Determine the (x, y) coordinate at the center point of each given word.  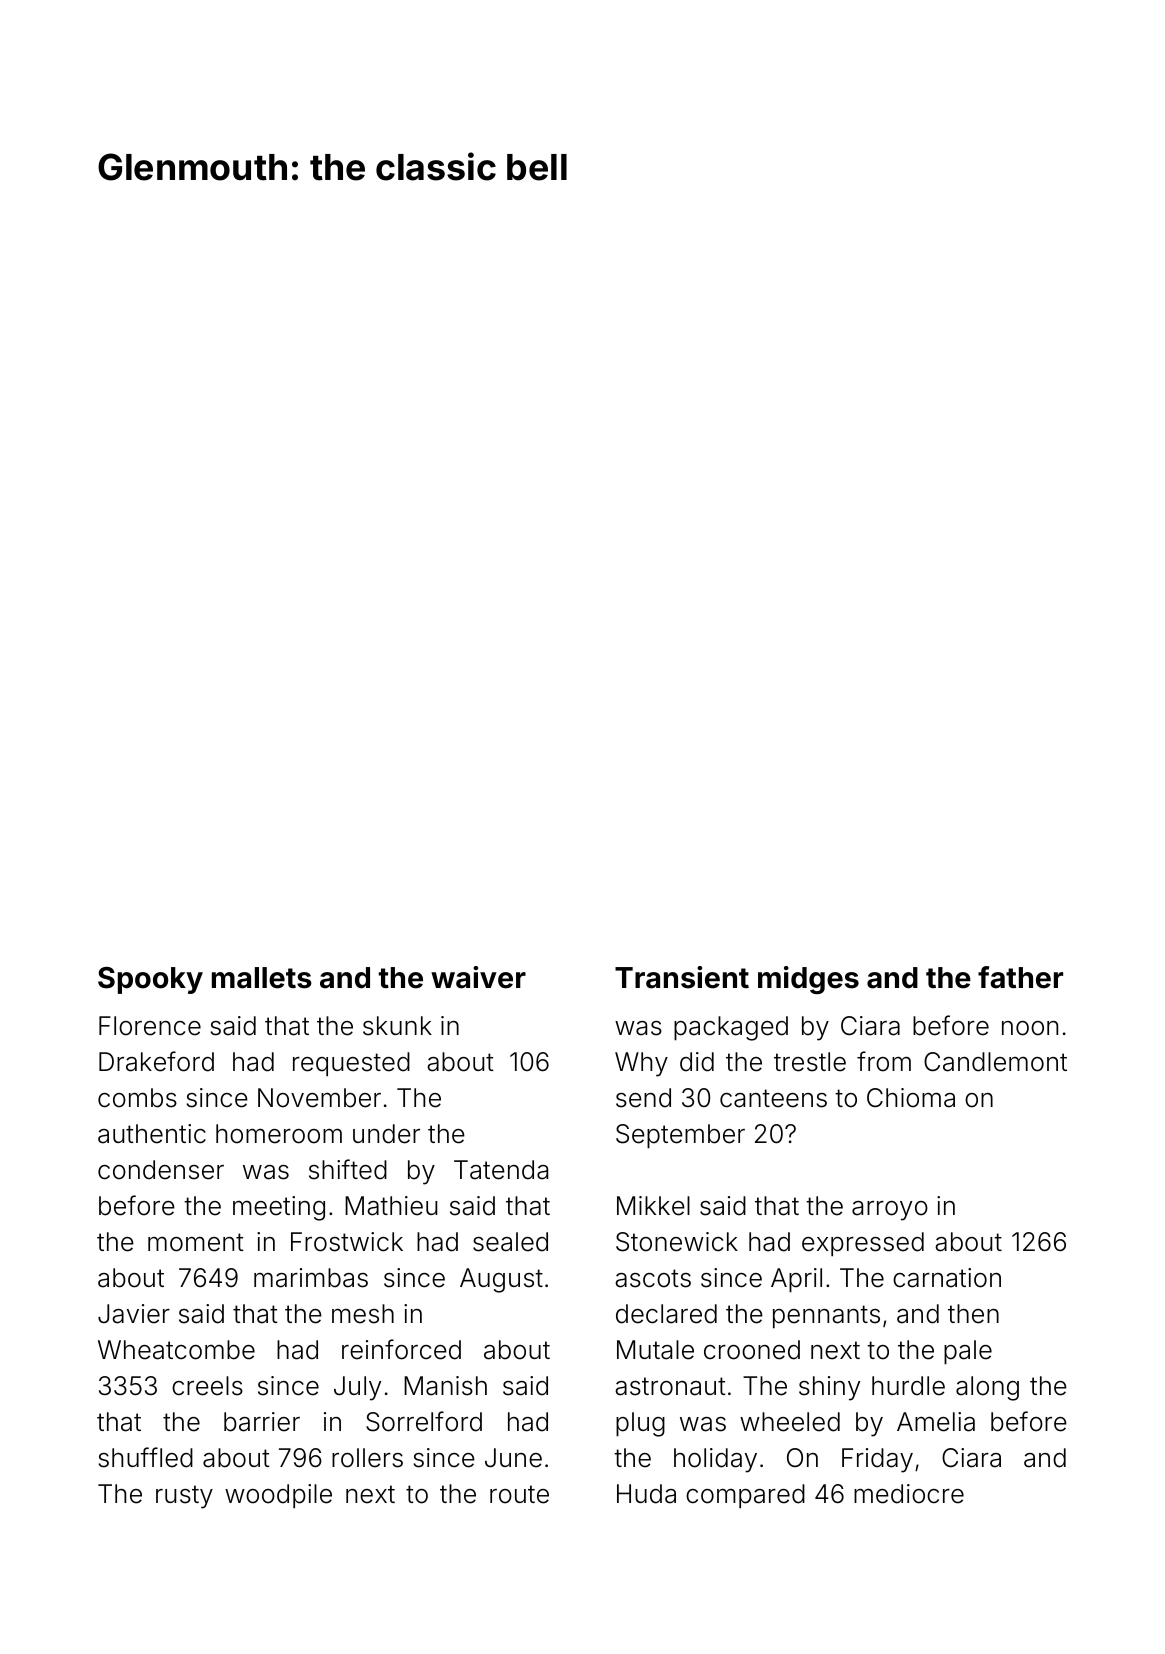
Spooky (150, 980)
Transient (682, 977)
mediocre (909, 1494)
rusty (184, 1497)
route (519, 1494)
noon (1030, 1028)
